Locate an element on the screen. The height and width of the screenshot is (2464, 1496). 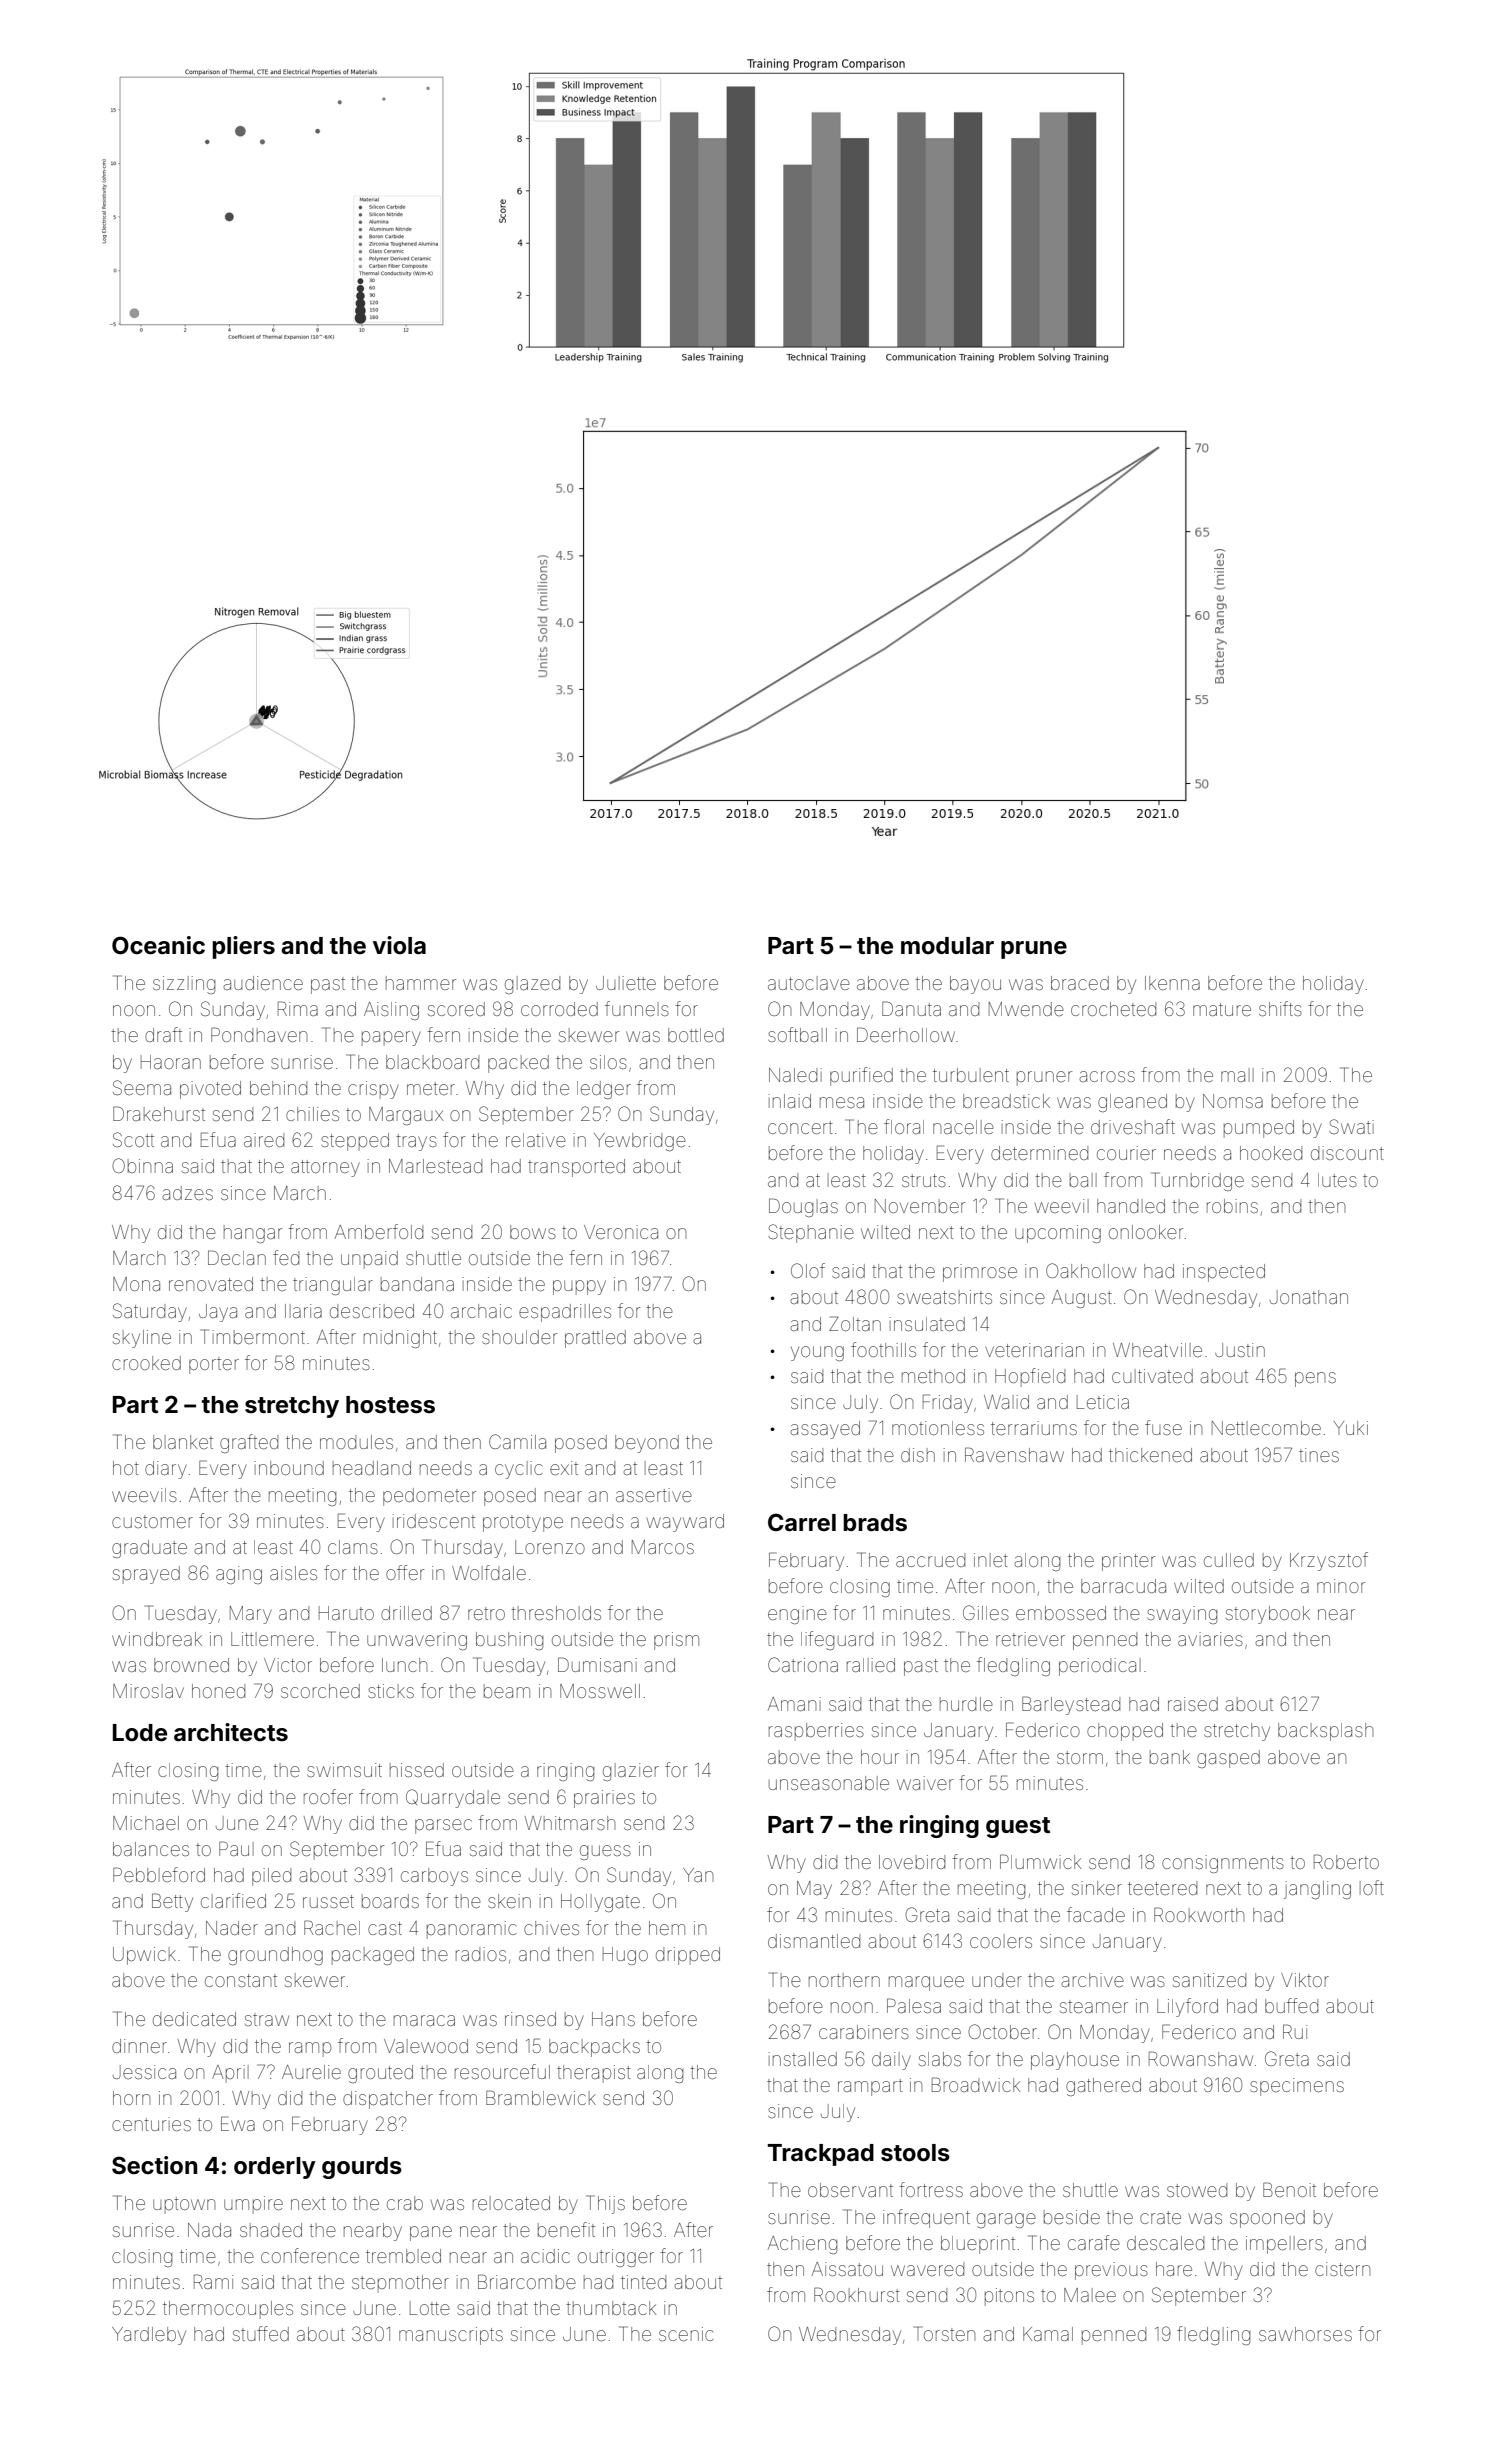
Rachel is located at coordinates (332, 1927).
